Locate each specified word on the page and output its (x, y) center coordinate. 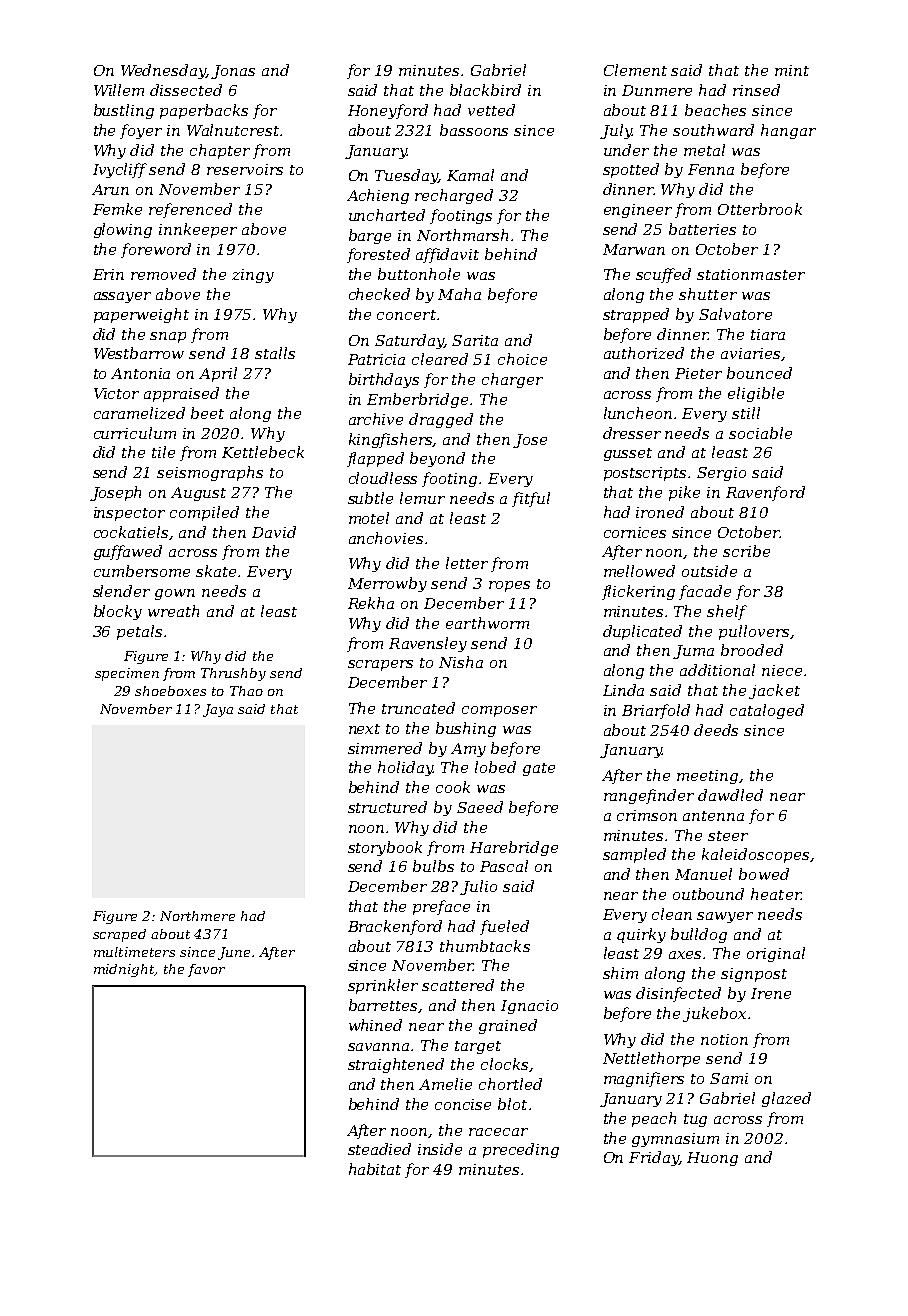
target (478, 1047)
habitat (375, 1169)
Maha (459, 294)
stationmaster (751, 274)
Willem (119, 90)
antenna (713, 816)
